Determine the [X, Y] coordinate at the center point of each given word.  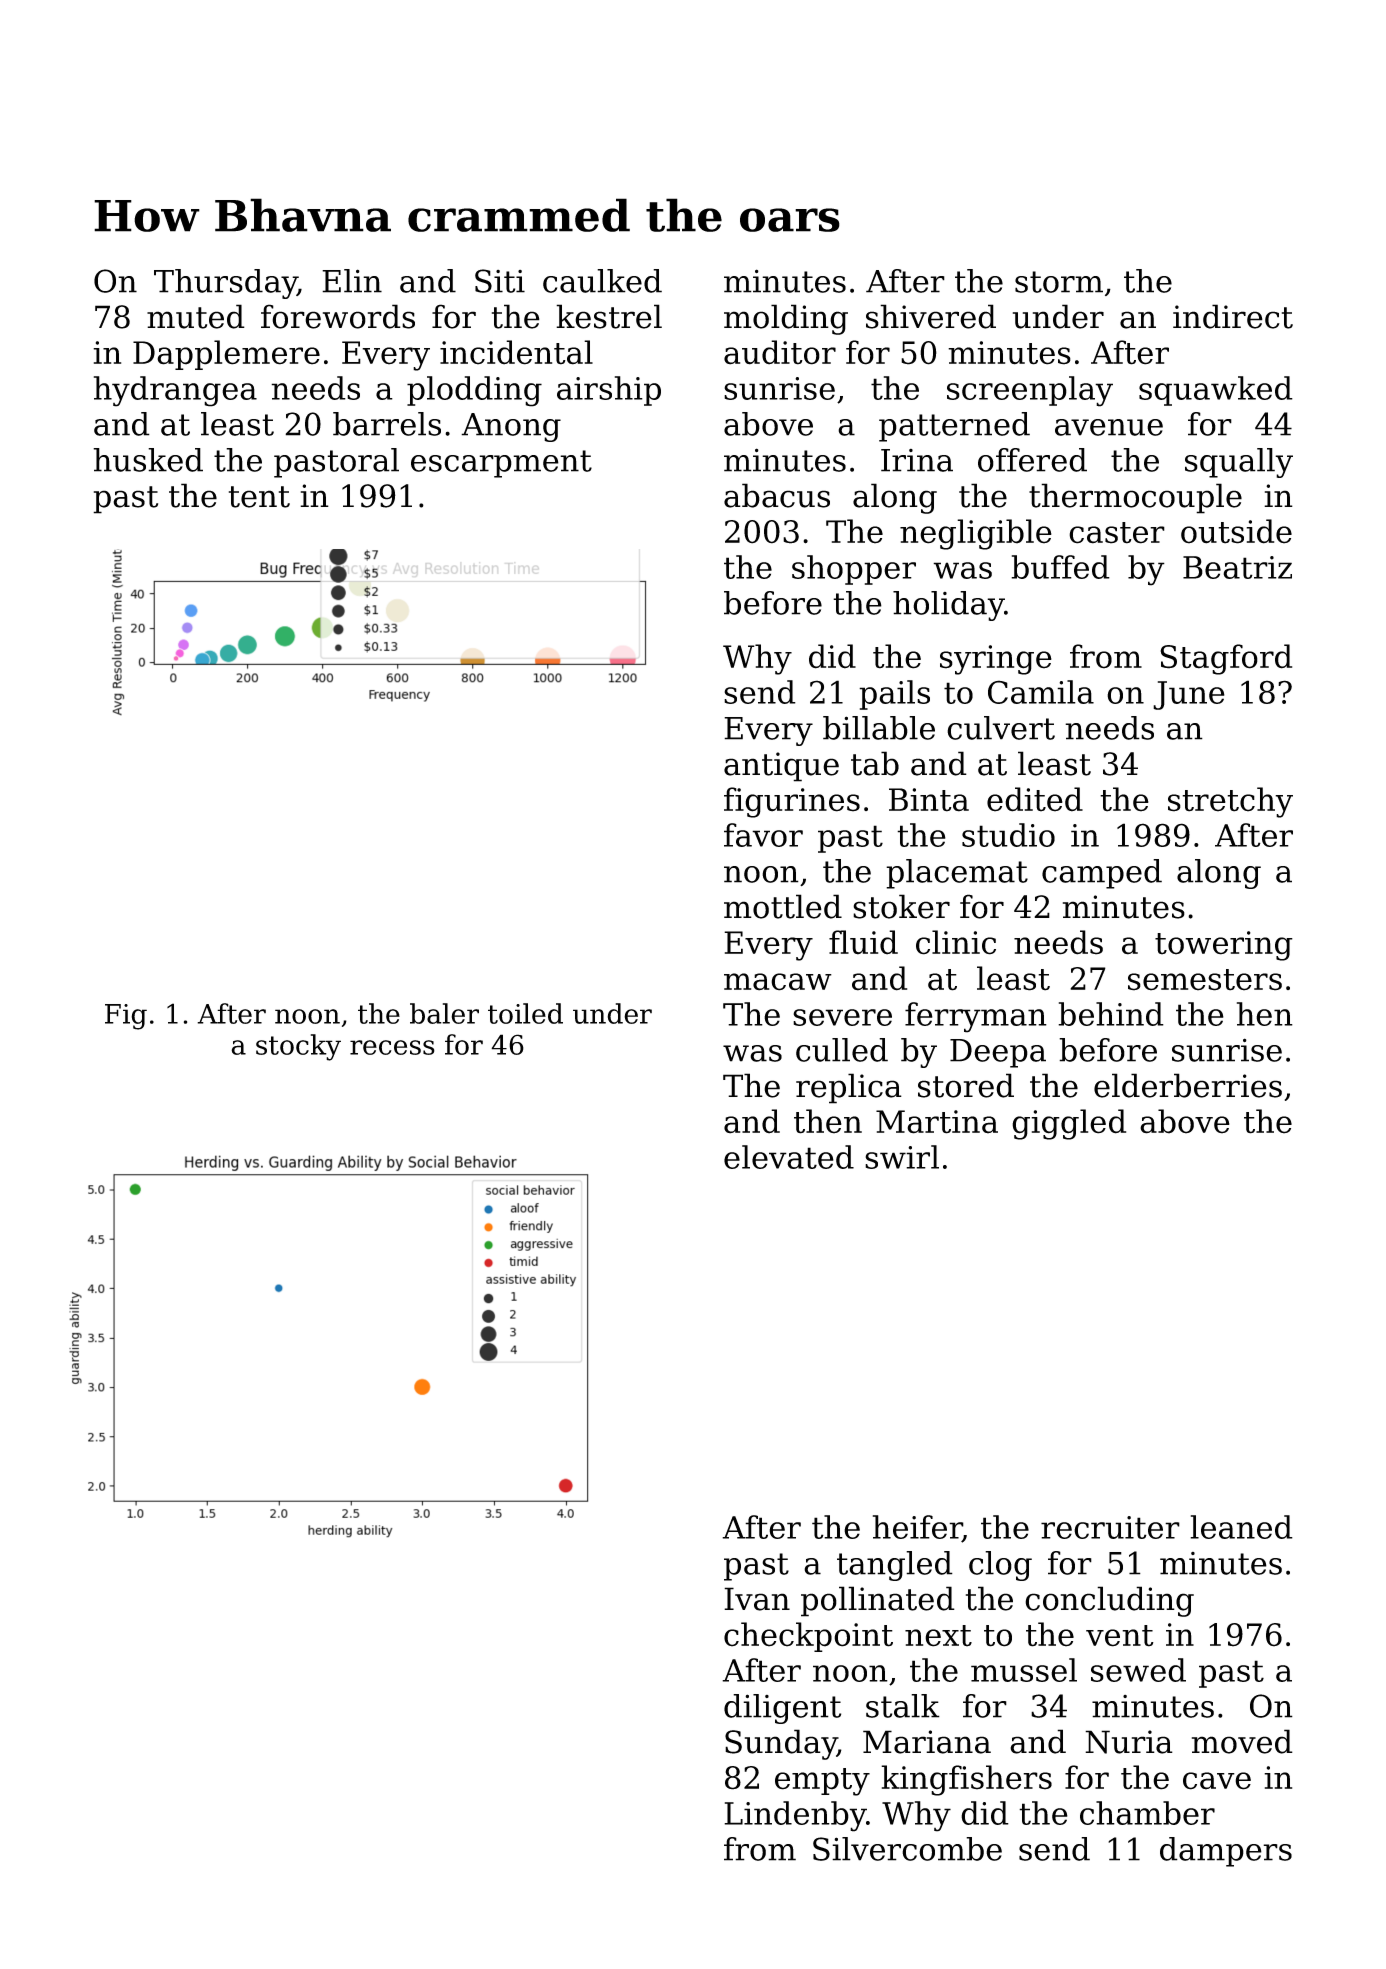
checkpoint [808, 1637]
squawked [1216, 391]
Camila [1041, 692]
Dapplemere [226, 355]
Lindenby [795, 1816]
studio [1008, 835]
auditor [780, 352]
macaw [778, 982]
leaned [1241, 1527]
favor [763, 835]
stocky [298, 1047]
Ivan [757, 1599]
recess [392, 1047]
